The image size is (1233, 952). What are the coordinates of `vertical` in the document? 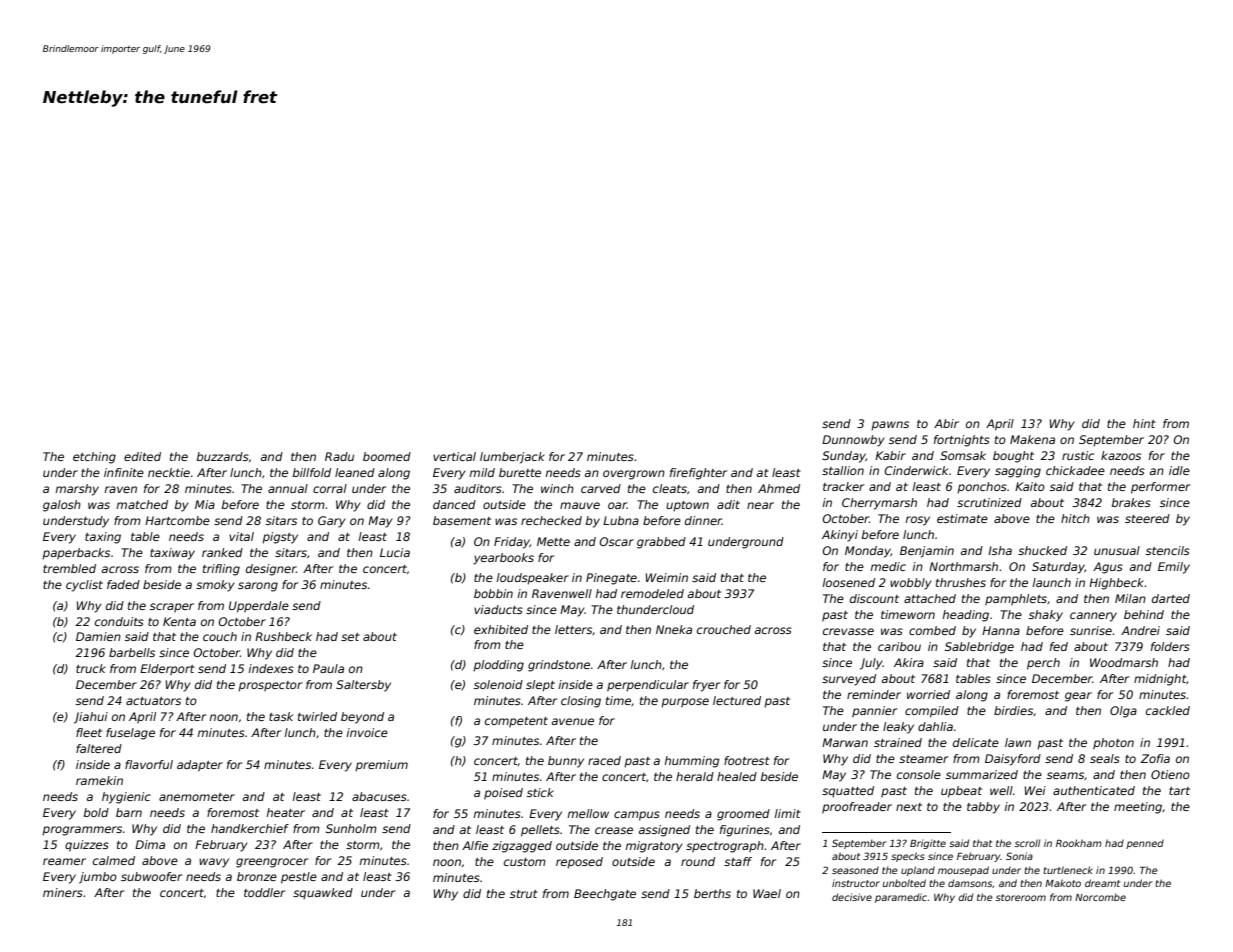 It's located at (454, 456).
